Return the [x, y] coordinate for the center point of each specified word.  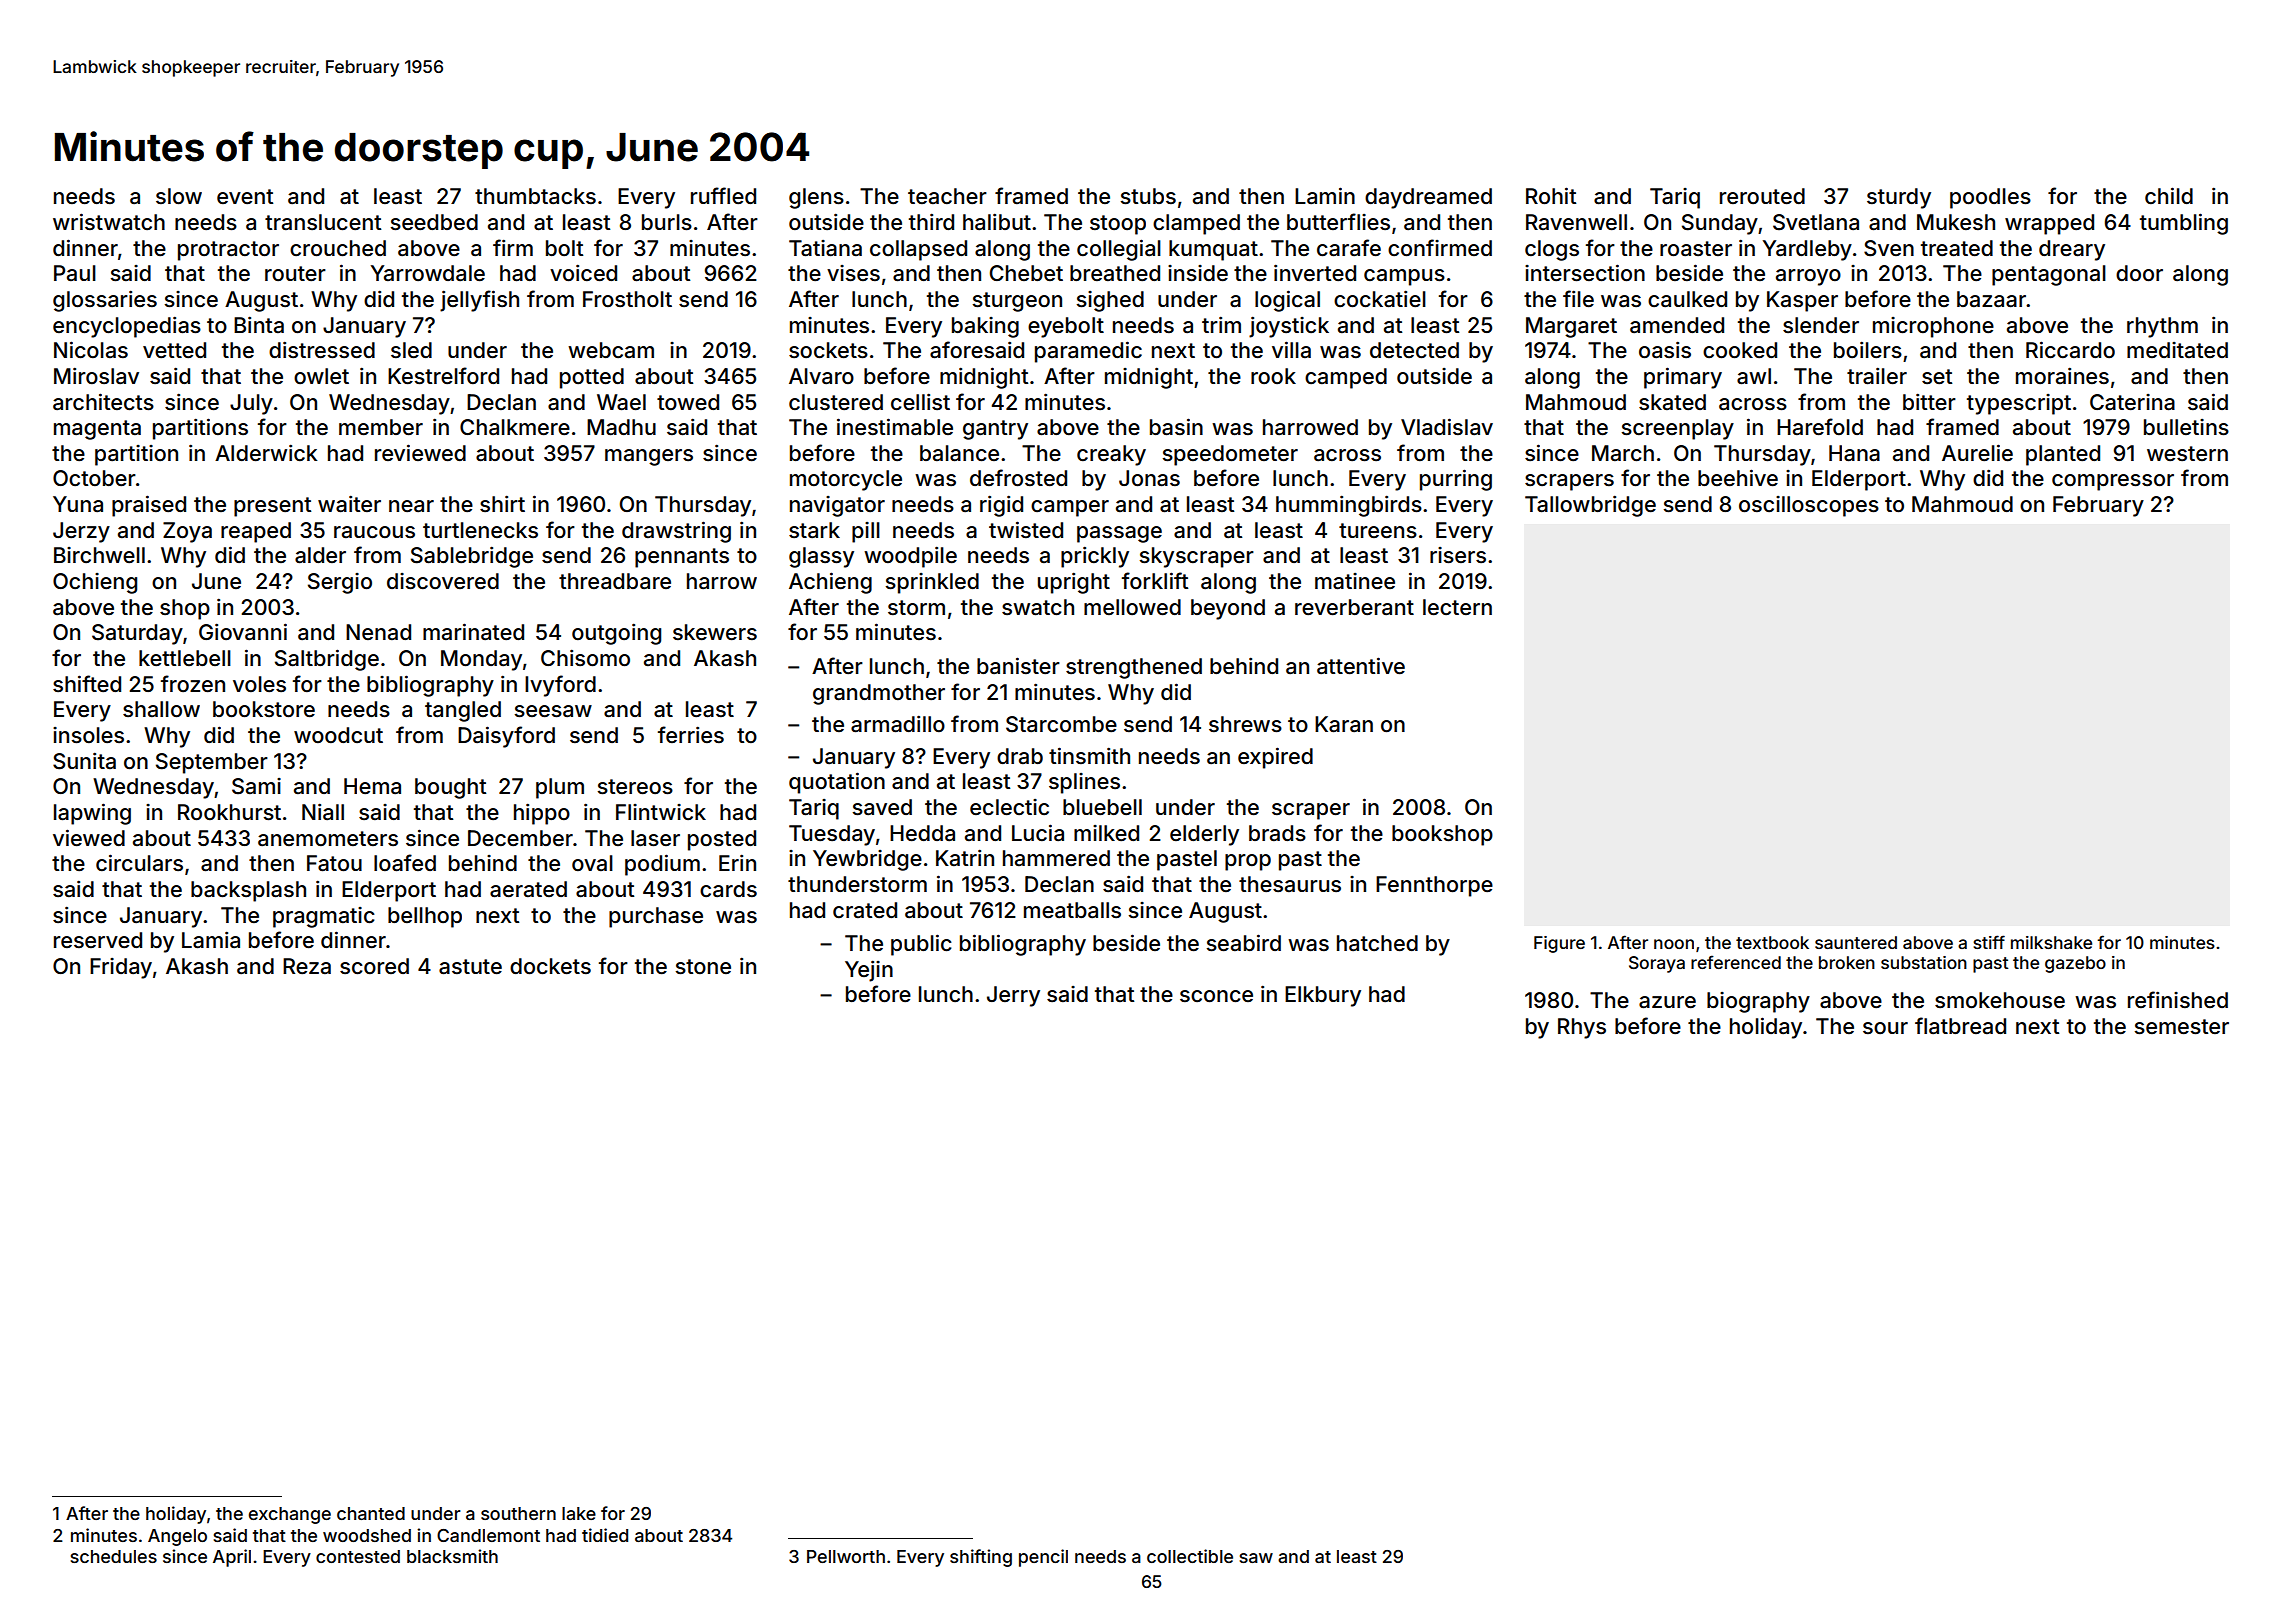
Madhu [621, 427]
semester [2182, 1027]
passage [1119, 534]
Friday [121, 968]
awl [1754, 376]
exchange [290, 1515]
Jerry [1013, 996]
